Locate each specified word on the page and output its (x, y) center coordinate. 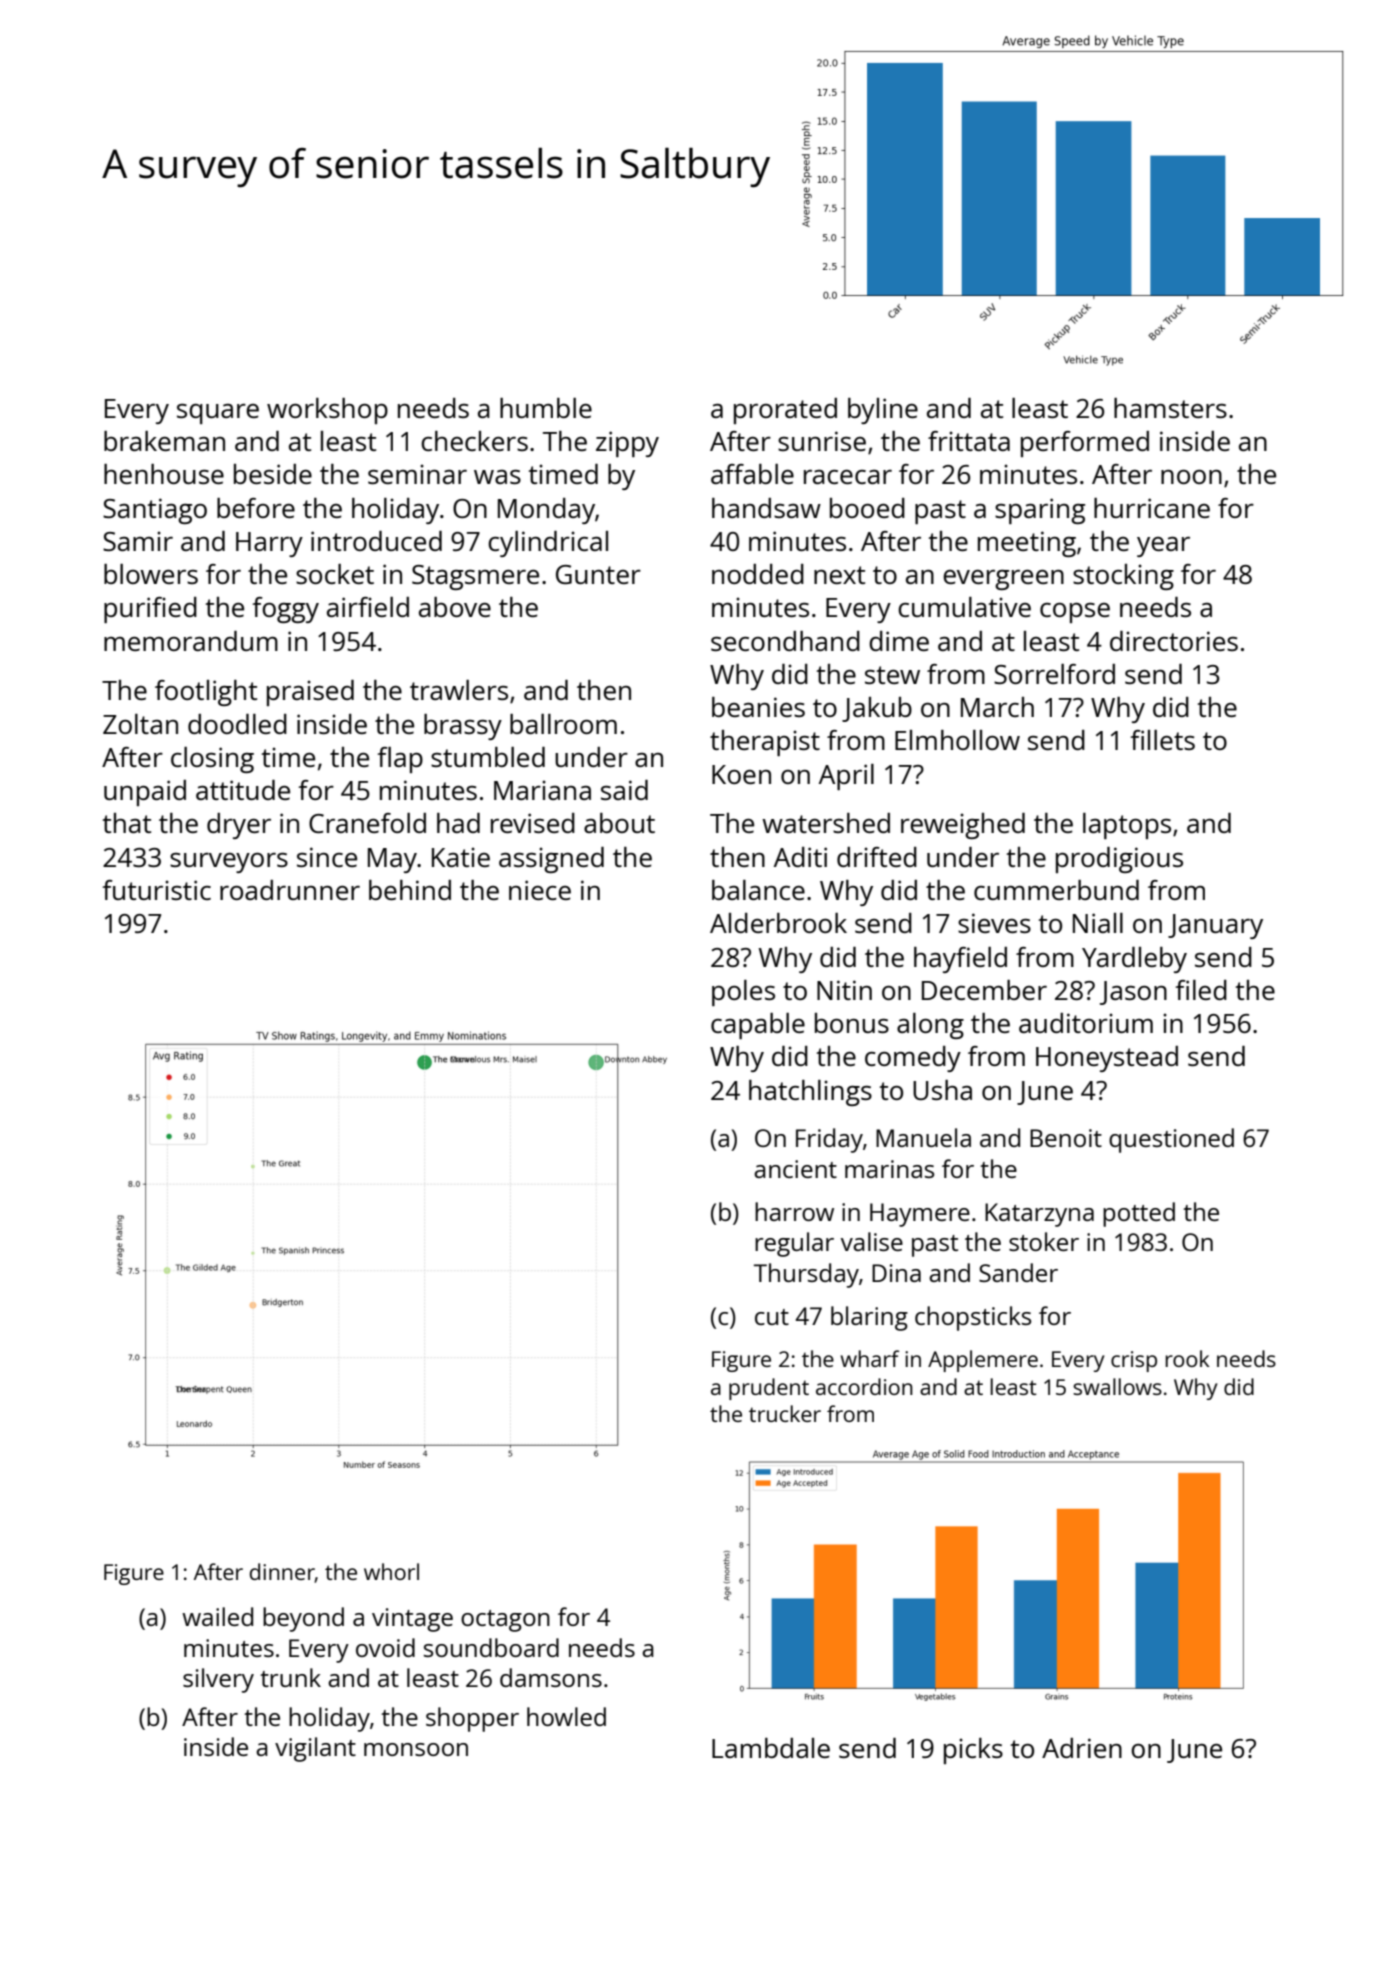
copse (1075, 613)
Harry (269, 544)
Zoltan (140, 724)
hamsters (1170, 408)
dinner (282, 1573)
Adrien (1082, 1748)
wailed (217, 1616)
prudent (769, 1389)
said (624, 790)
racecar (848, 477)
